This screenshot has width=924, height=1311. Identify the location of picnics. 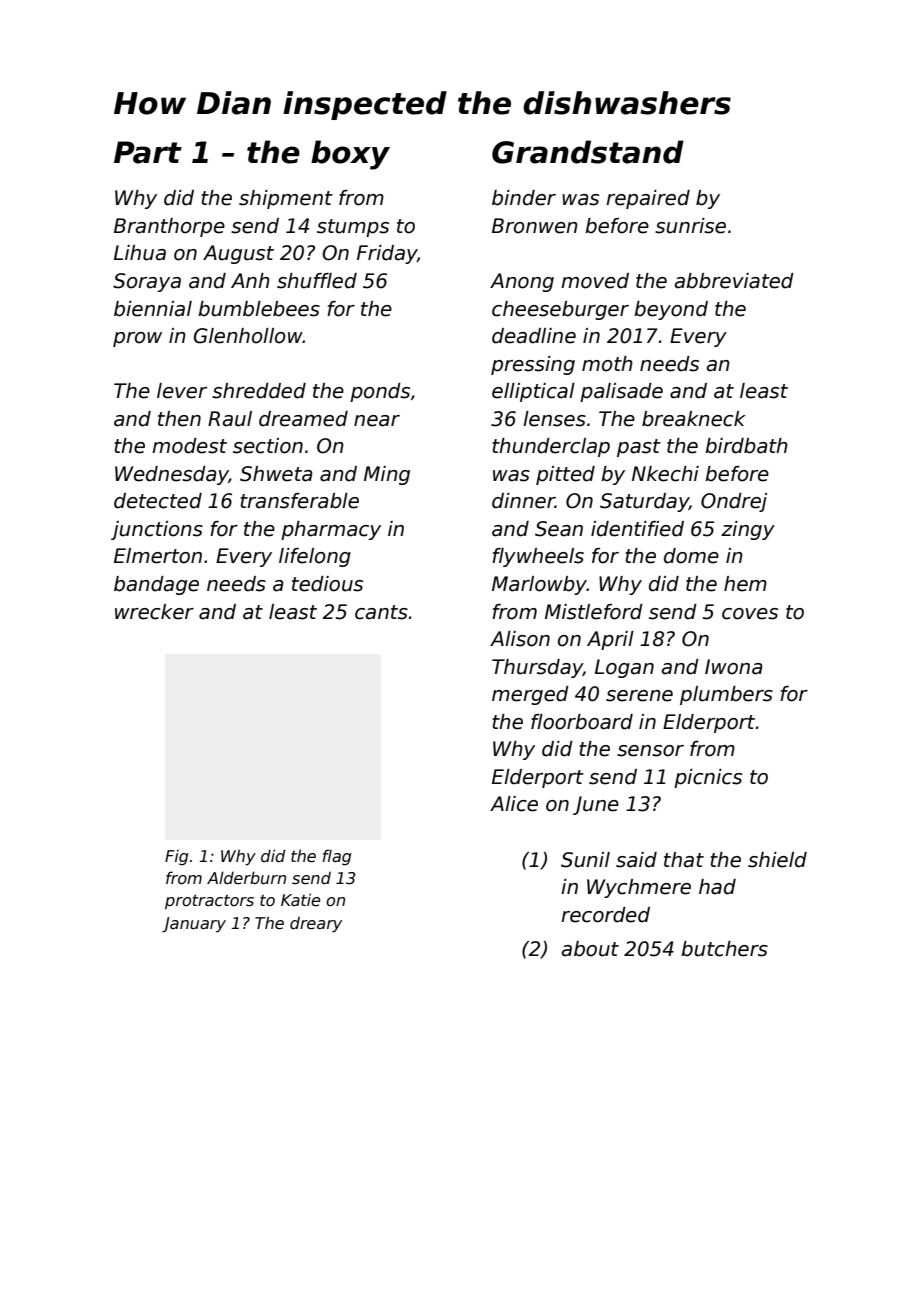
(708, 778).
